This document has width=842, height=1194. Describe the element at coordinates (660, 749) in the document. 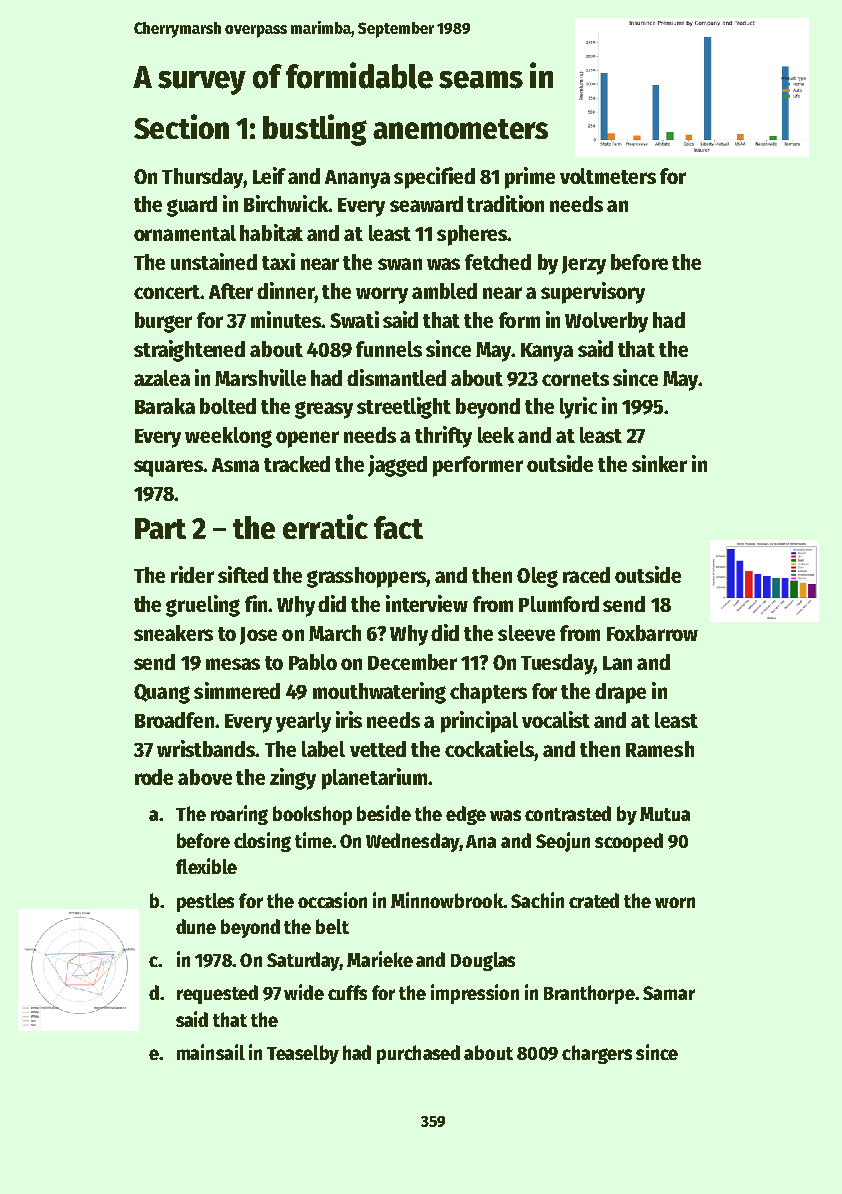

I see `Ramesh` at that location.
